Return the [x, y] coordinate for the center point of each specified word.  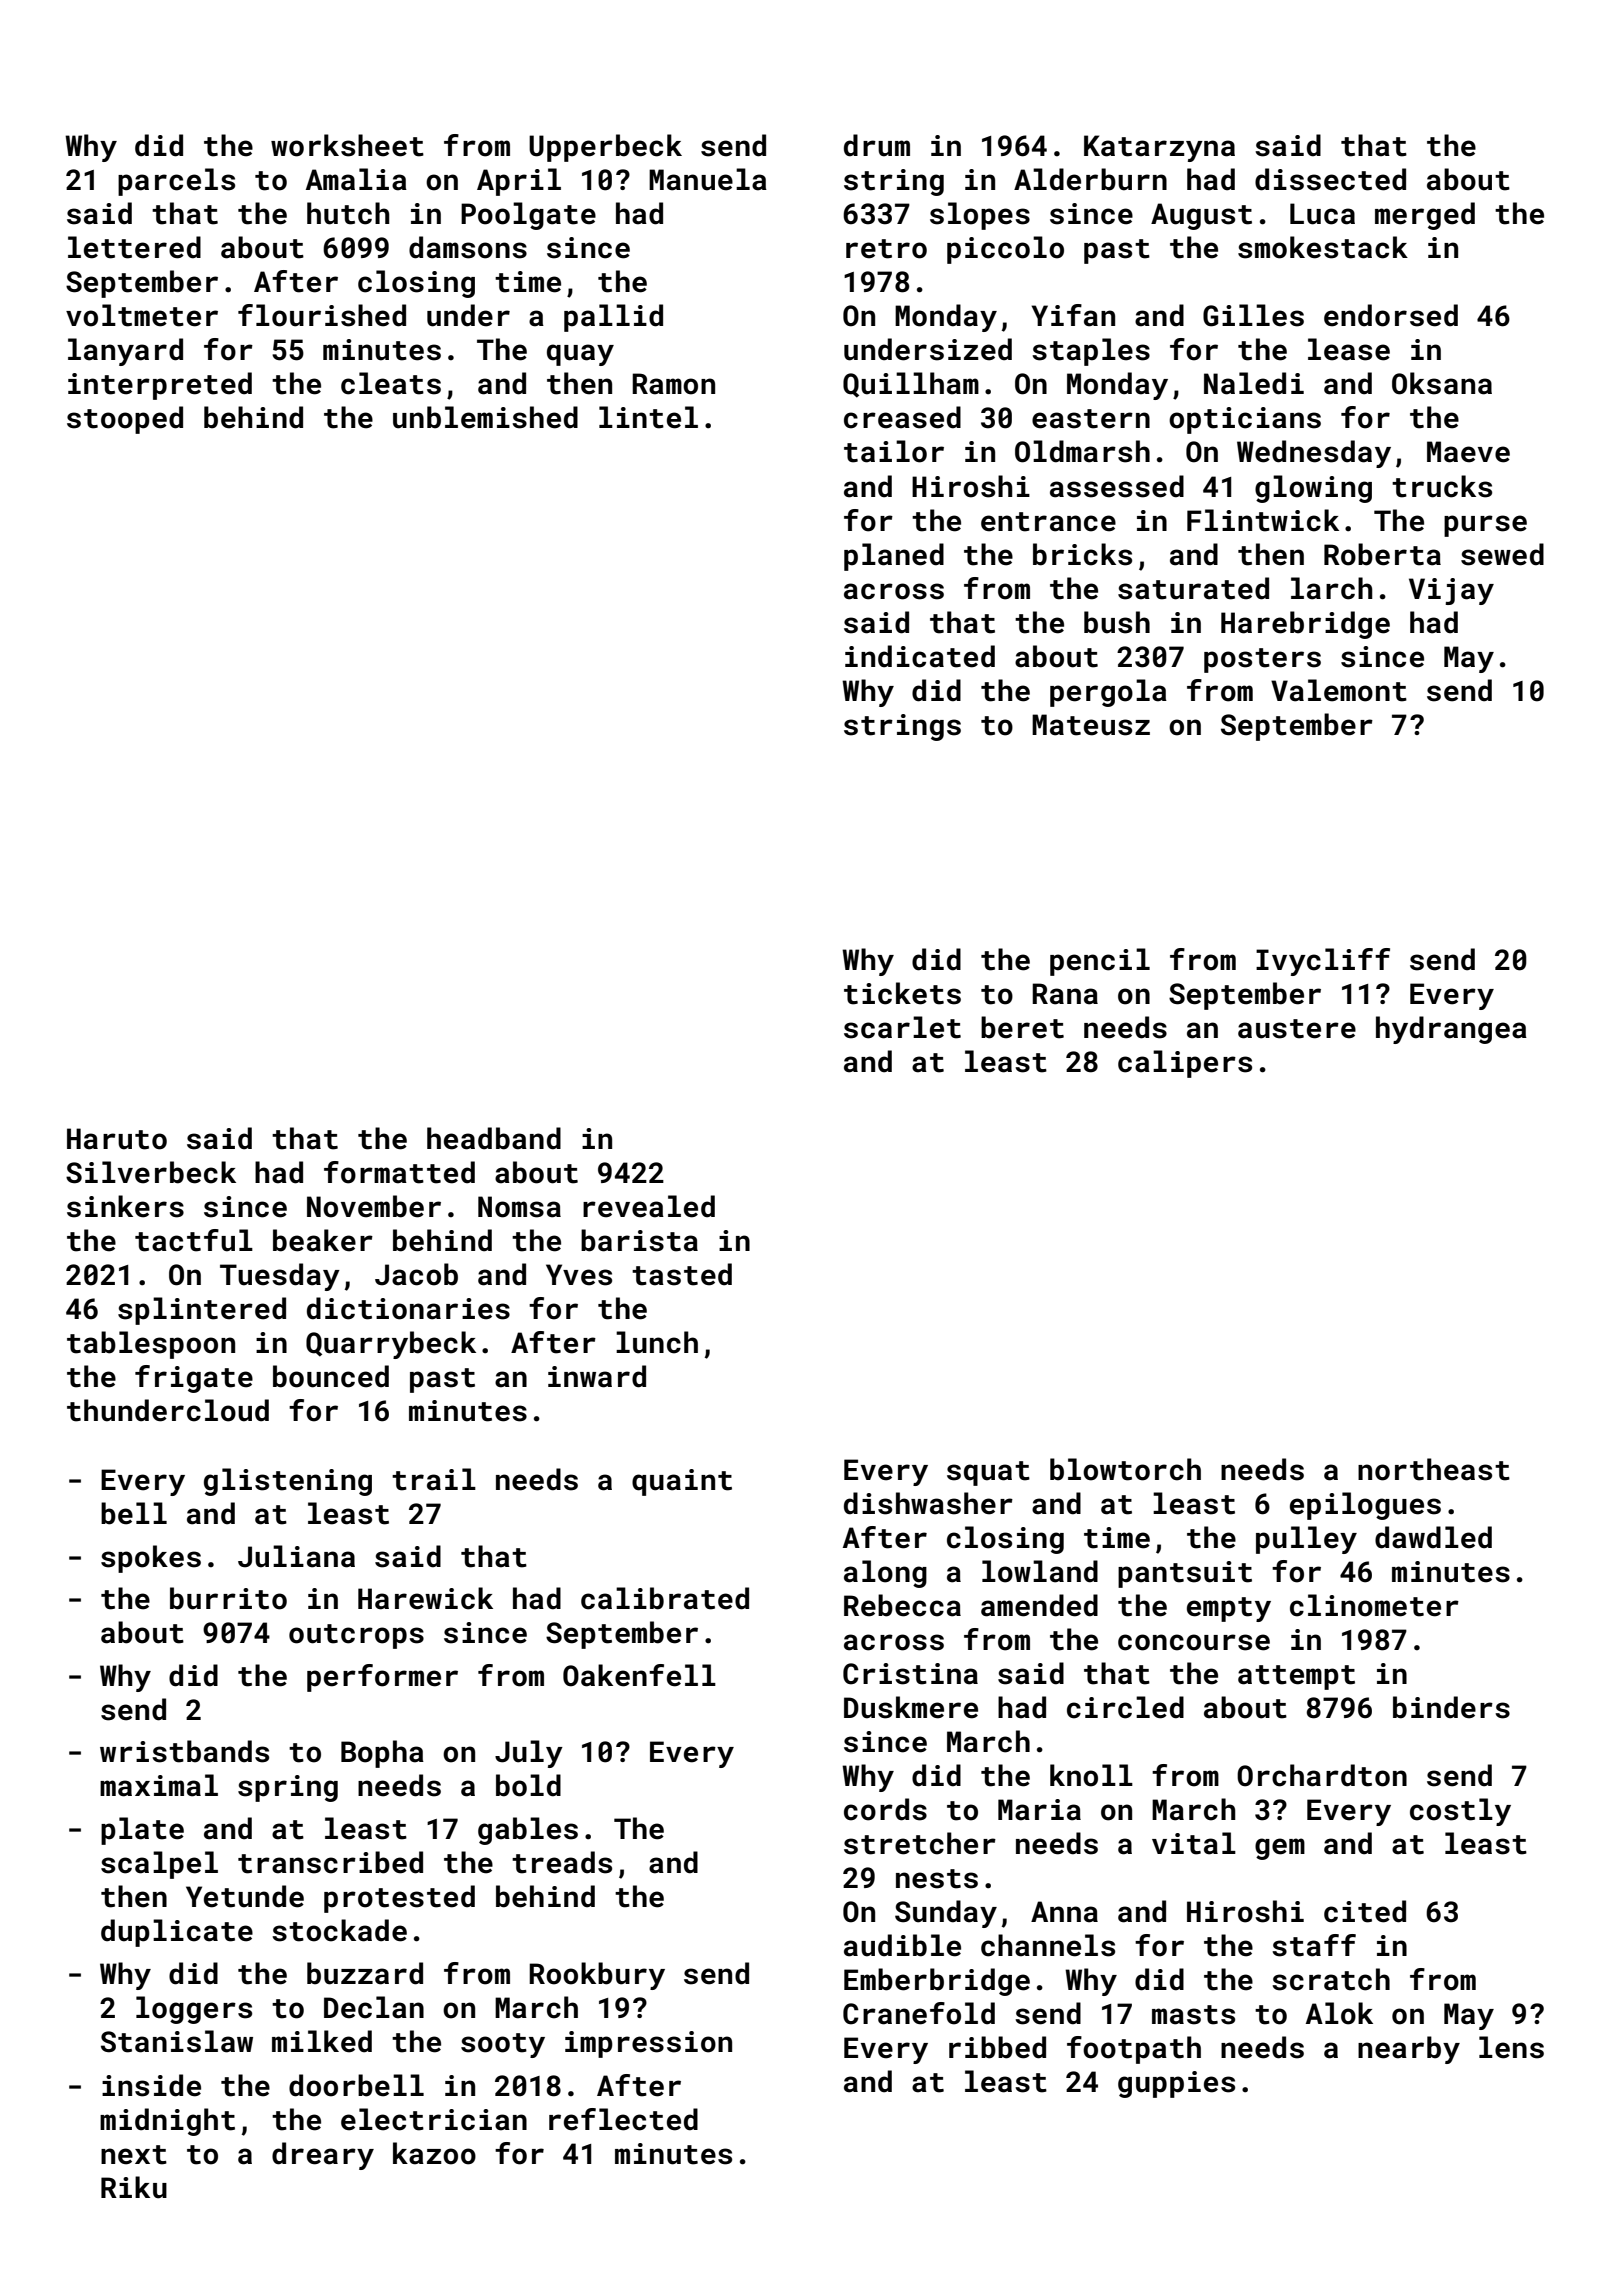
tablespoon [151, 1345]
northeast [1434, 1469]
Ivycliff [1323, 962]
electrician [434, 2119]
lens [1511, 2047]
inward [597, 1376]
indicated [920, 656]
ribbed [997, 2047]
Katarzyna [1159, 148]
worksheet [347, 145]
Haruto [117, 1139]
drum [877, 145]
